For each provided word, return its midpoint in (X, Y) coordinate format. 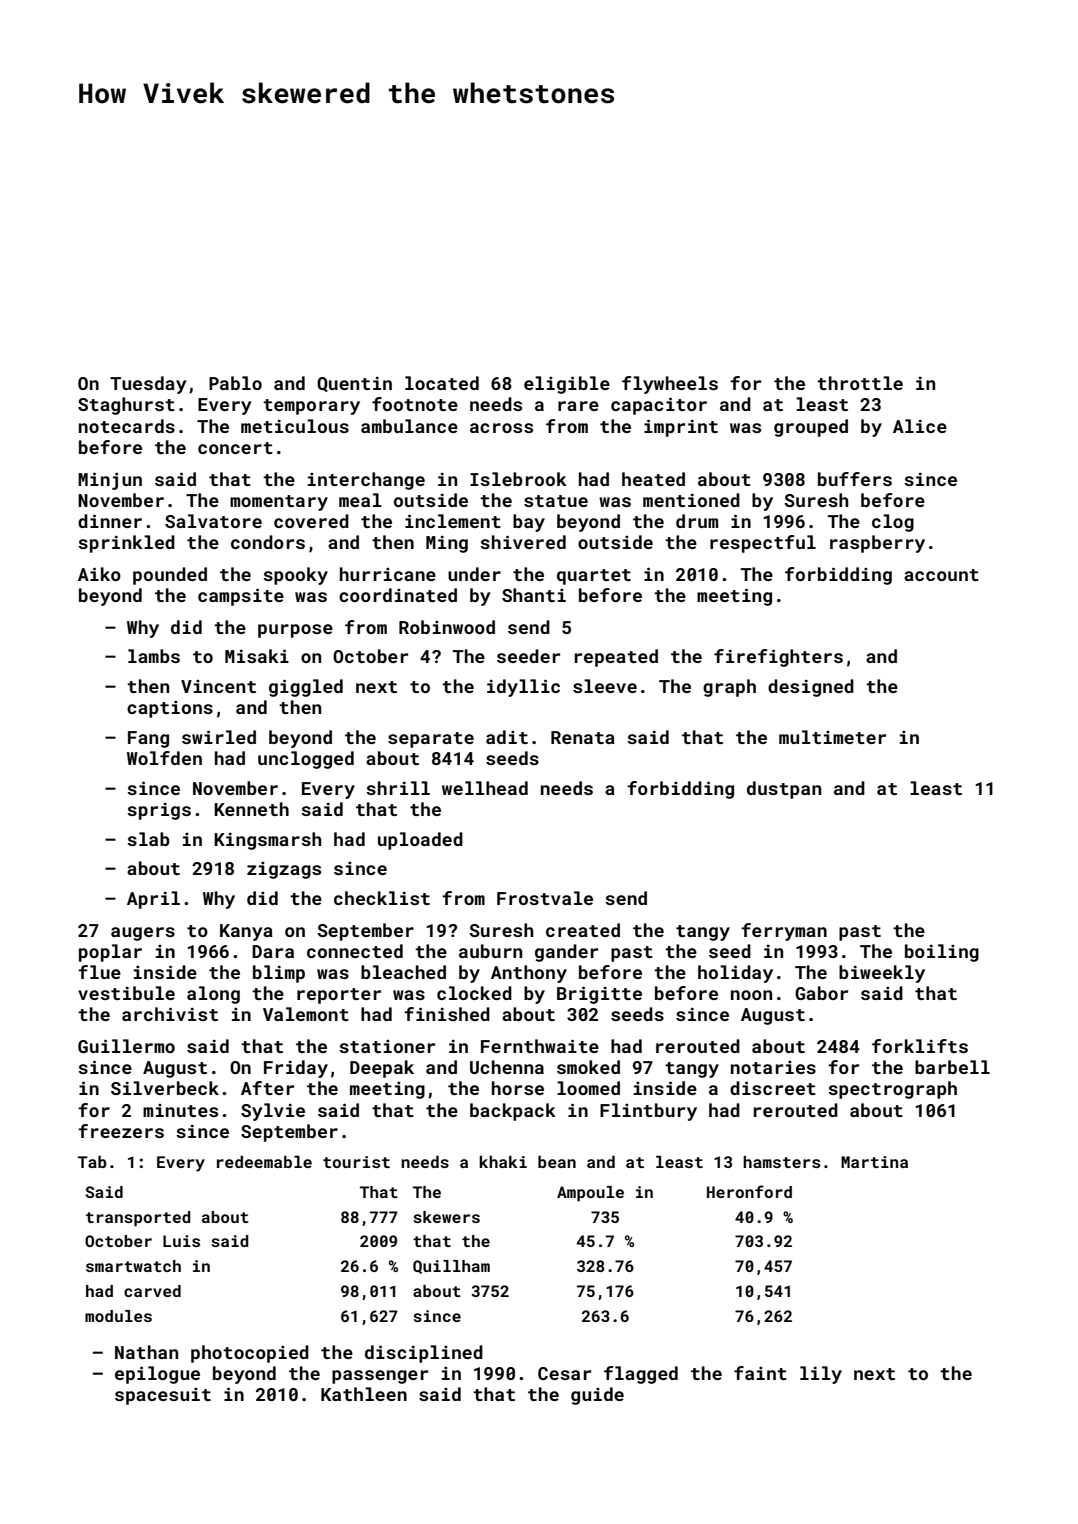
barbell (952, 1067)
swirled (219, 737)
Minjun (110, 481)
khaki (503, 1162)
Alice (920, 426)
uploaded (420, 841)
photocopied (250, 1354)
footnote (415, 404)
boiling (942, 953)
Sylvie (273, 1112)
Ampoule (590, 1194)
